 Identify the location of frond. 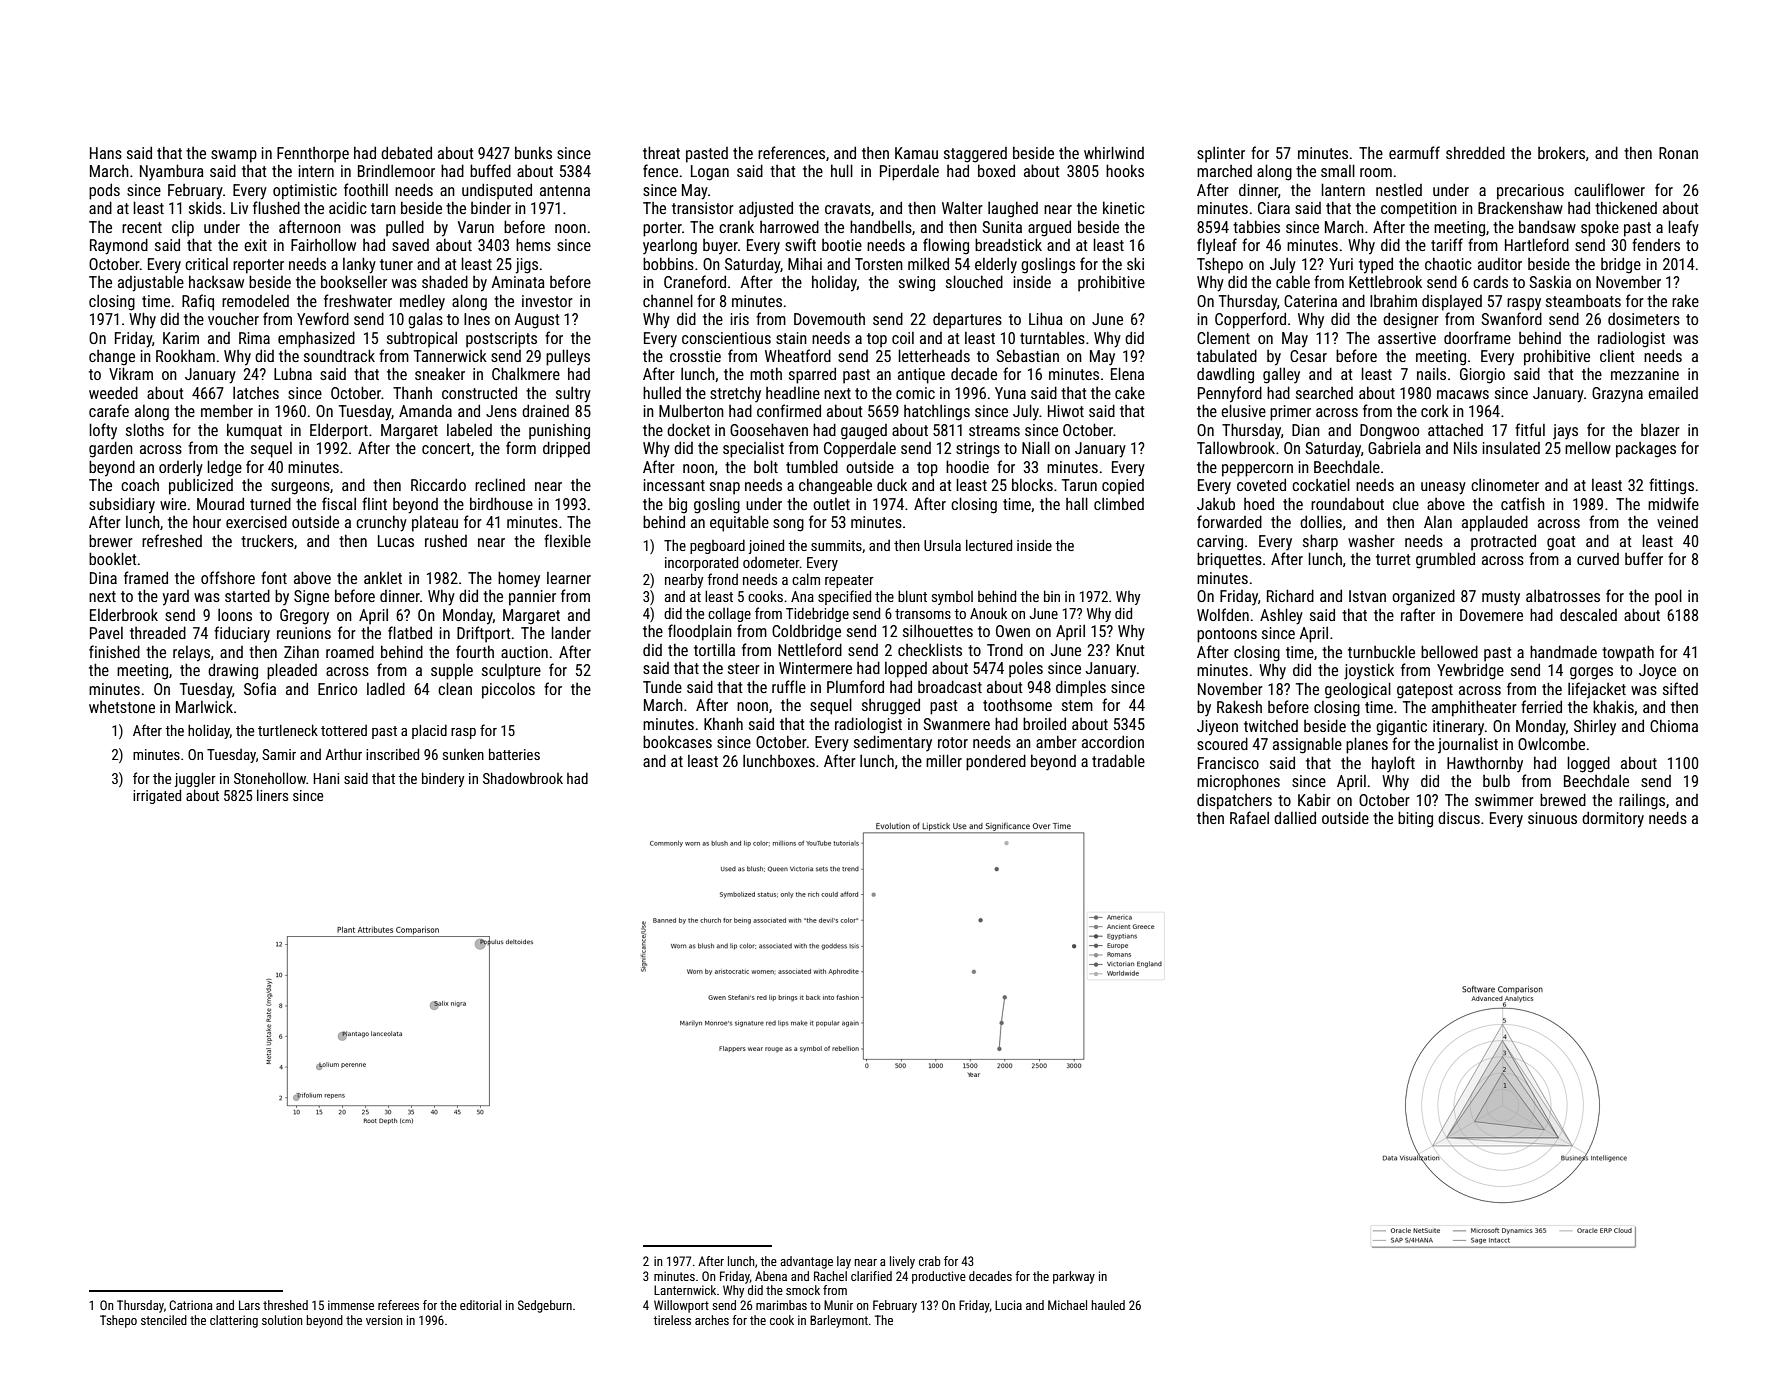
(723, 579).
